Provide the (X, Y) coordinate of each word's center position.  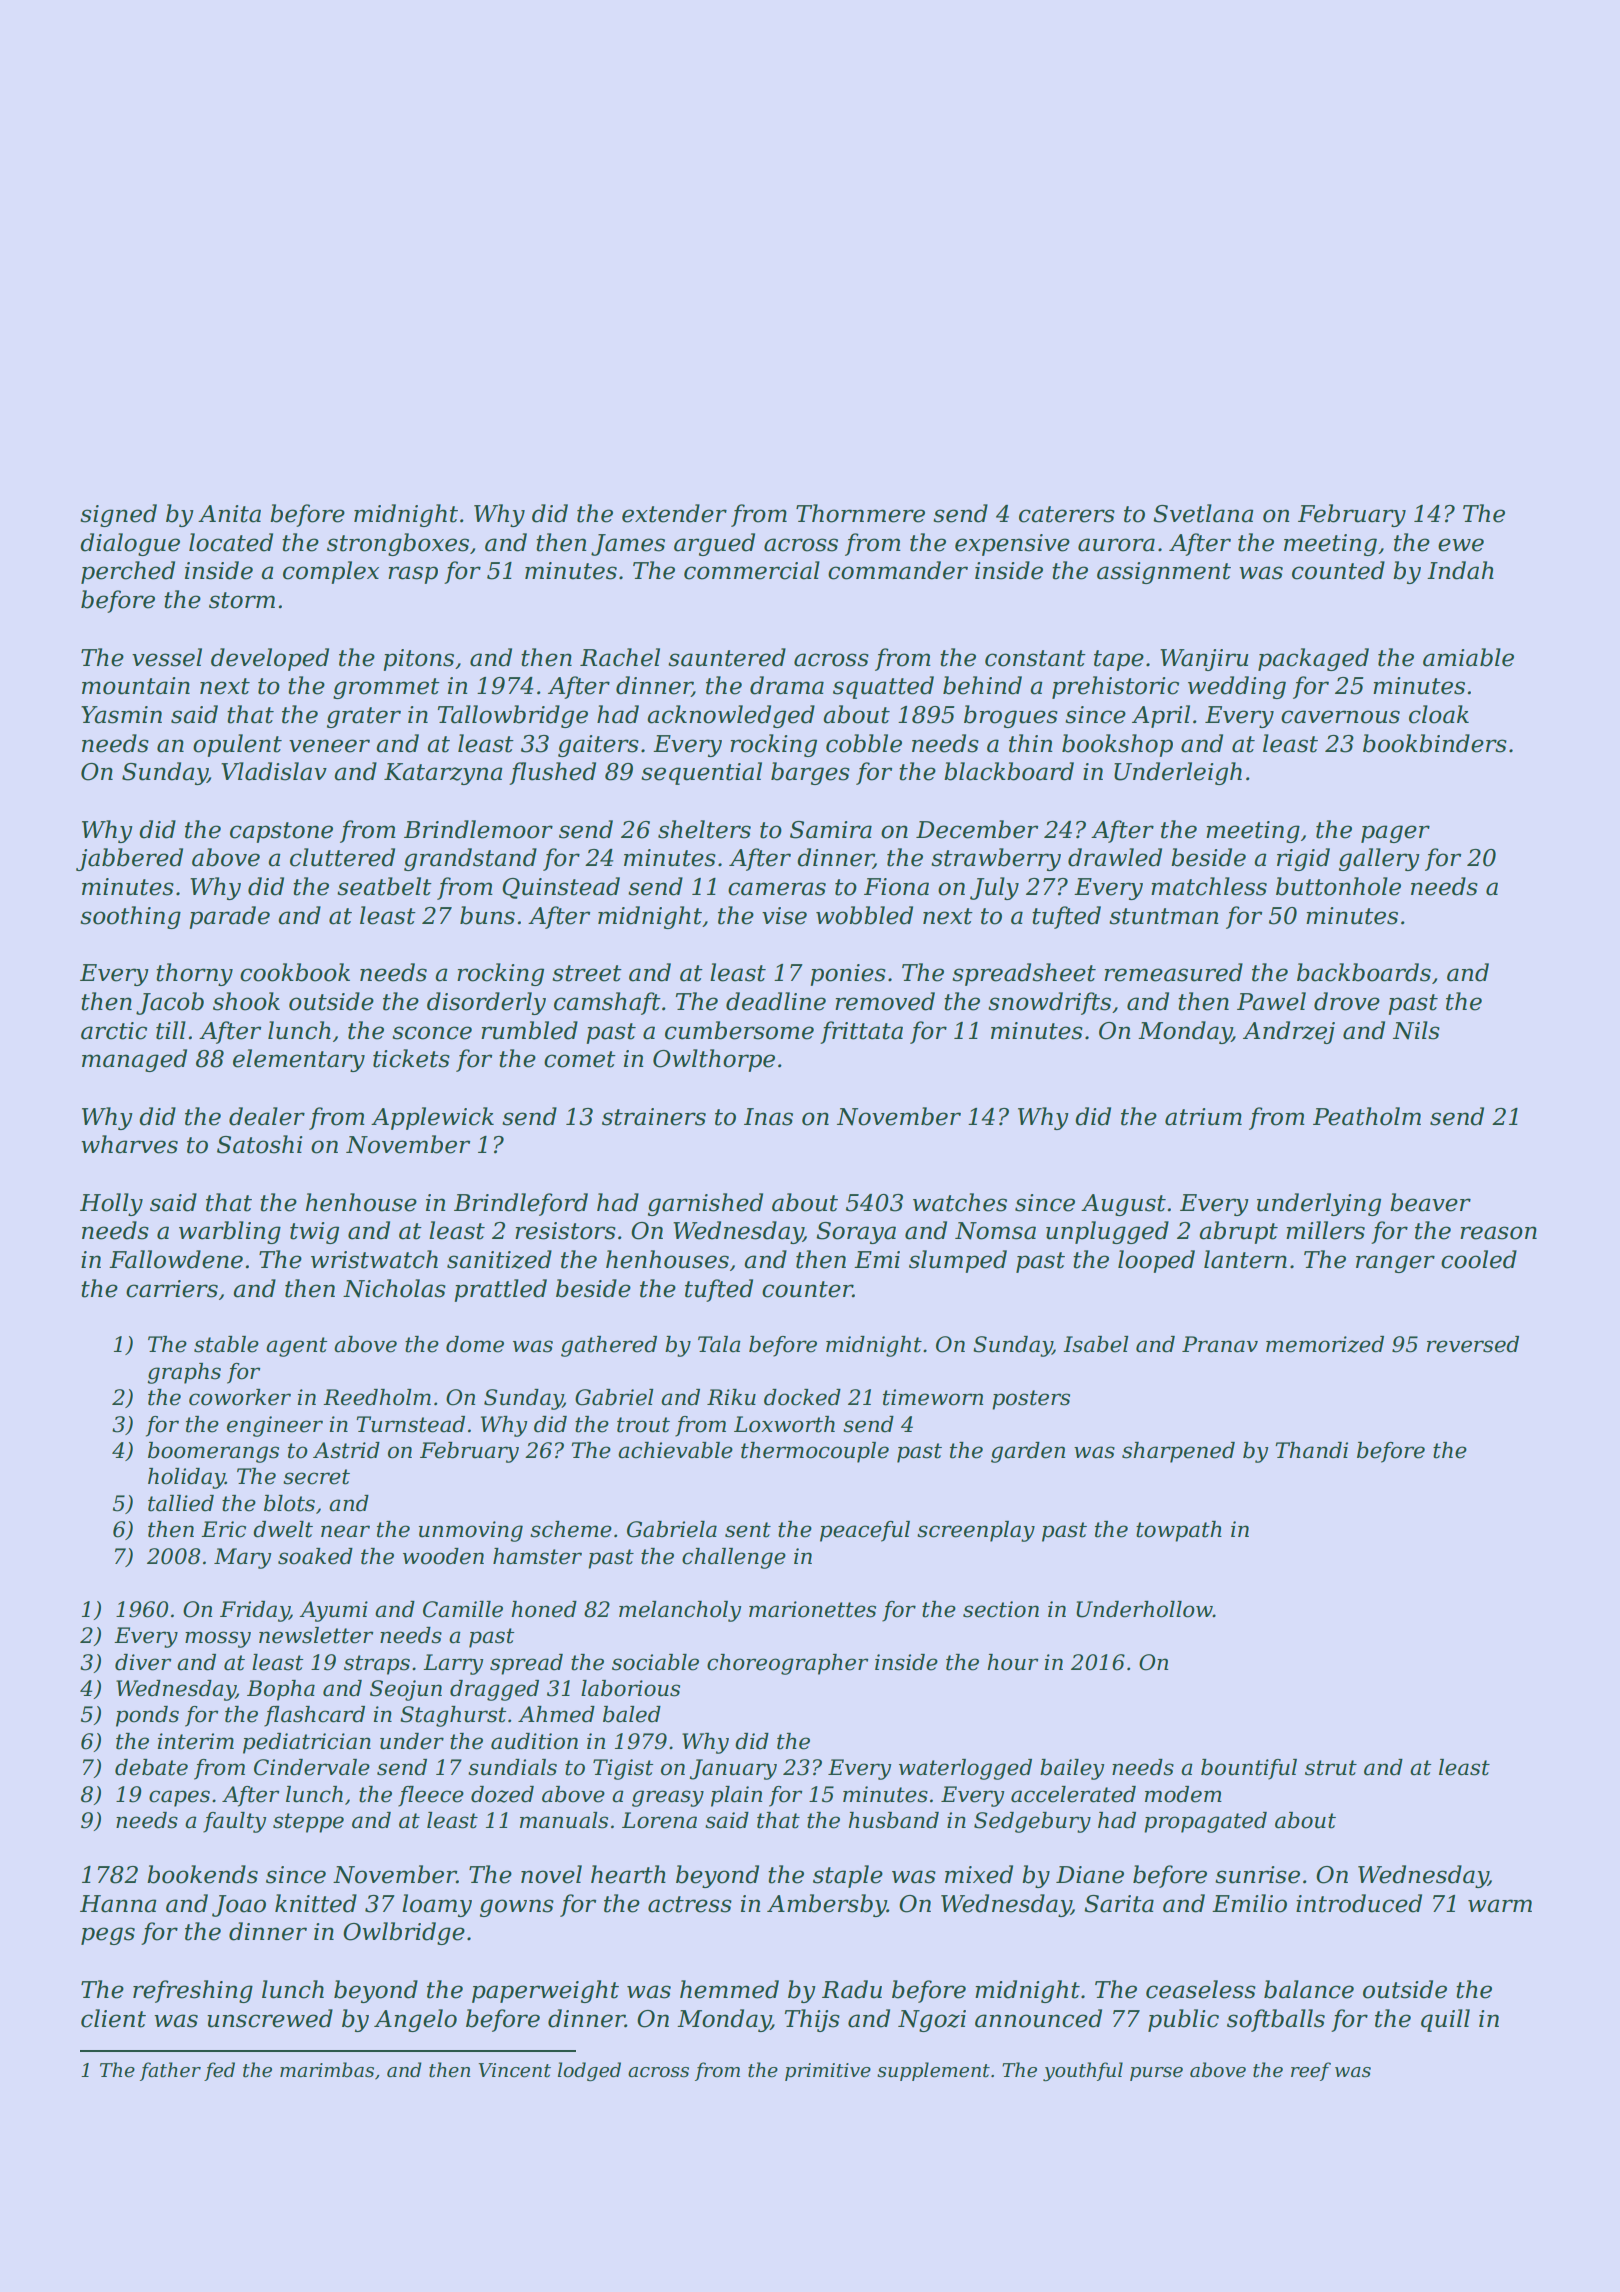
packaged (1313, 659)
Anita (229, 514)
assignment (1164, 573)
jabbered (129, 859)
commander (898, 570)
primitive (828, 2072)
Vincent (514, 2070)
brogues (1011, 716)
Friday (255, 1611)
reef (1311, 2071)
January (733, 1769)
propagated (1205, 1822)
